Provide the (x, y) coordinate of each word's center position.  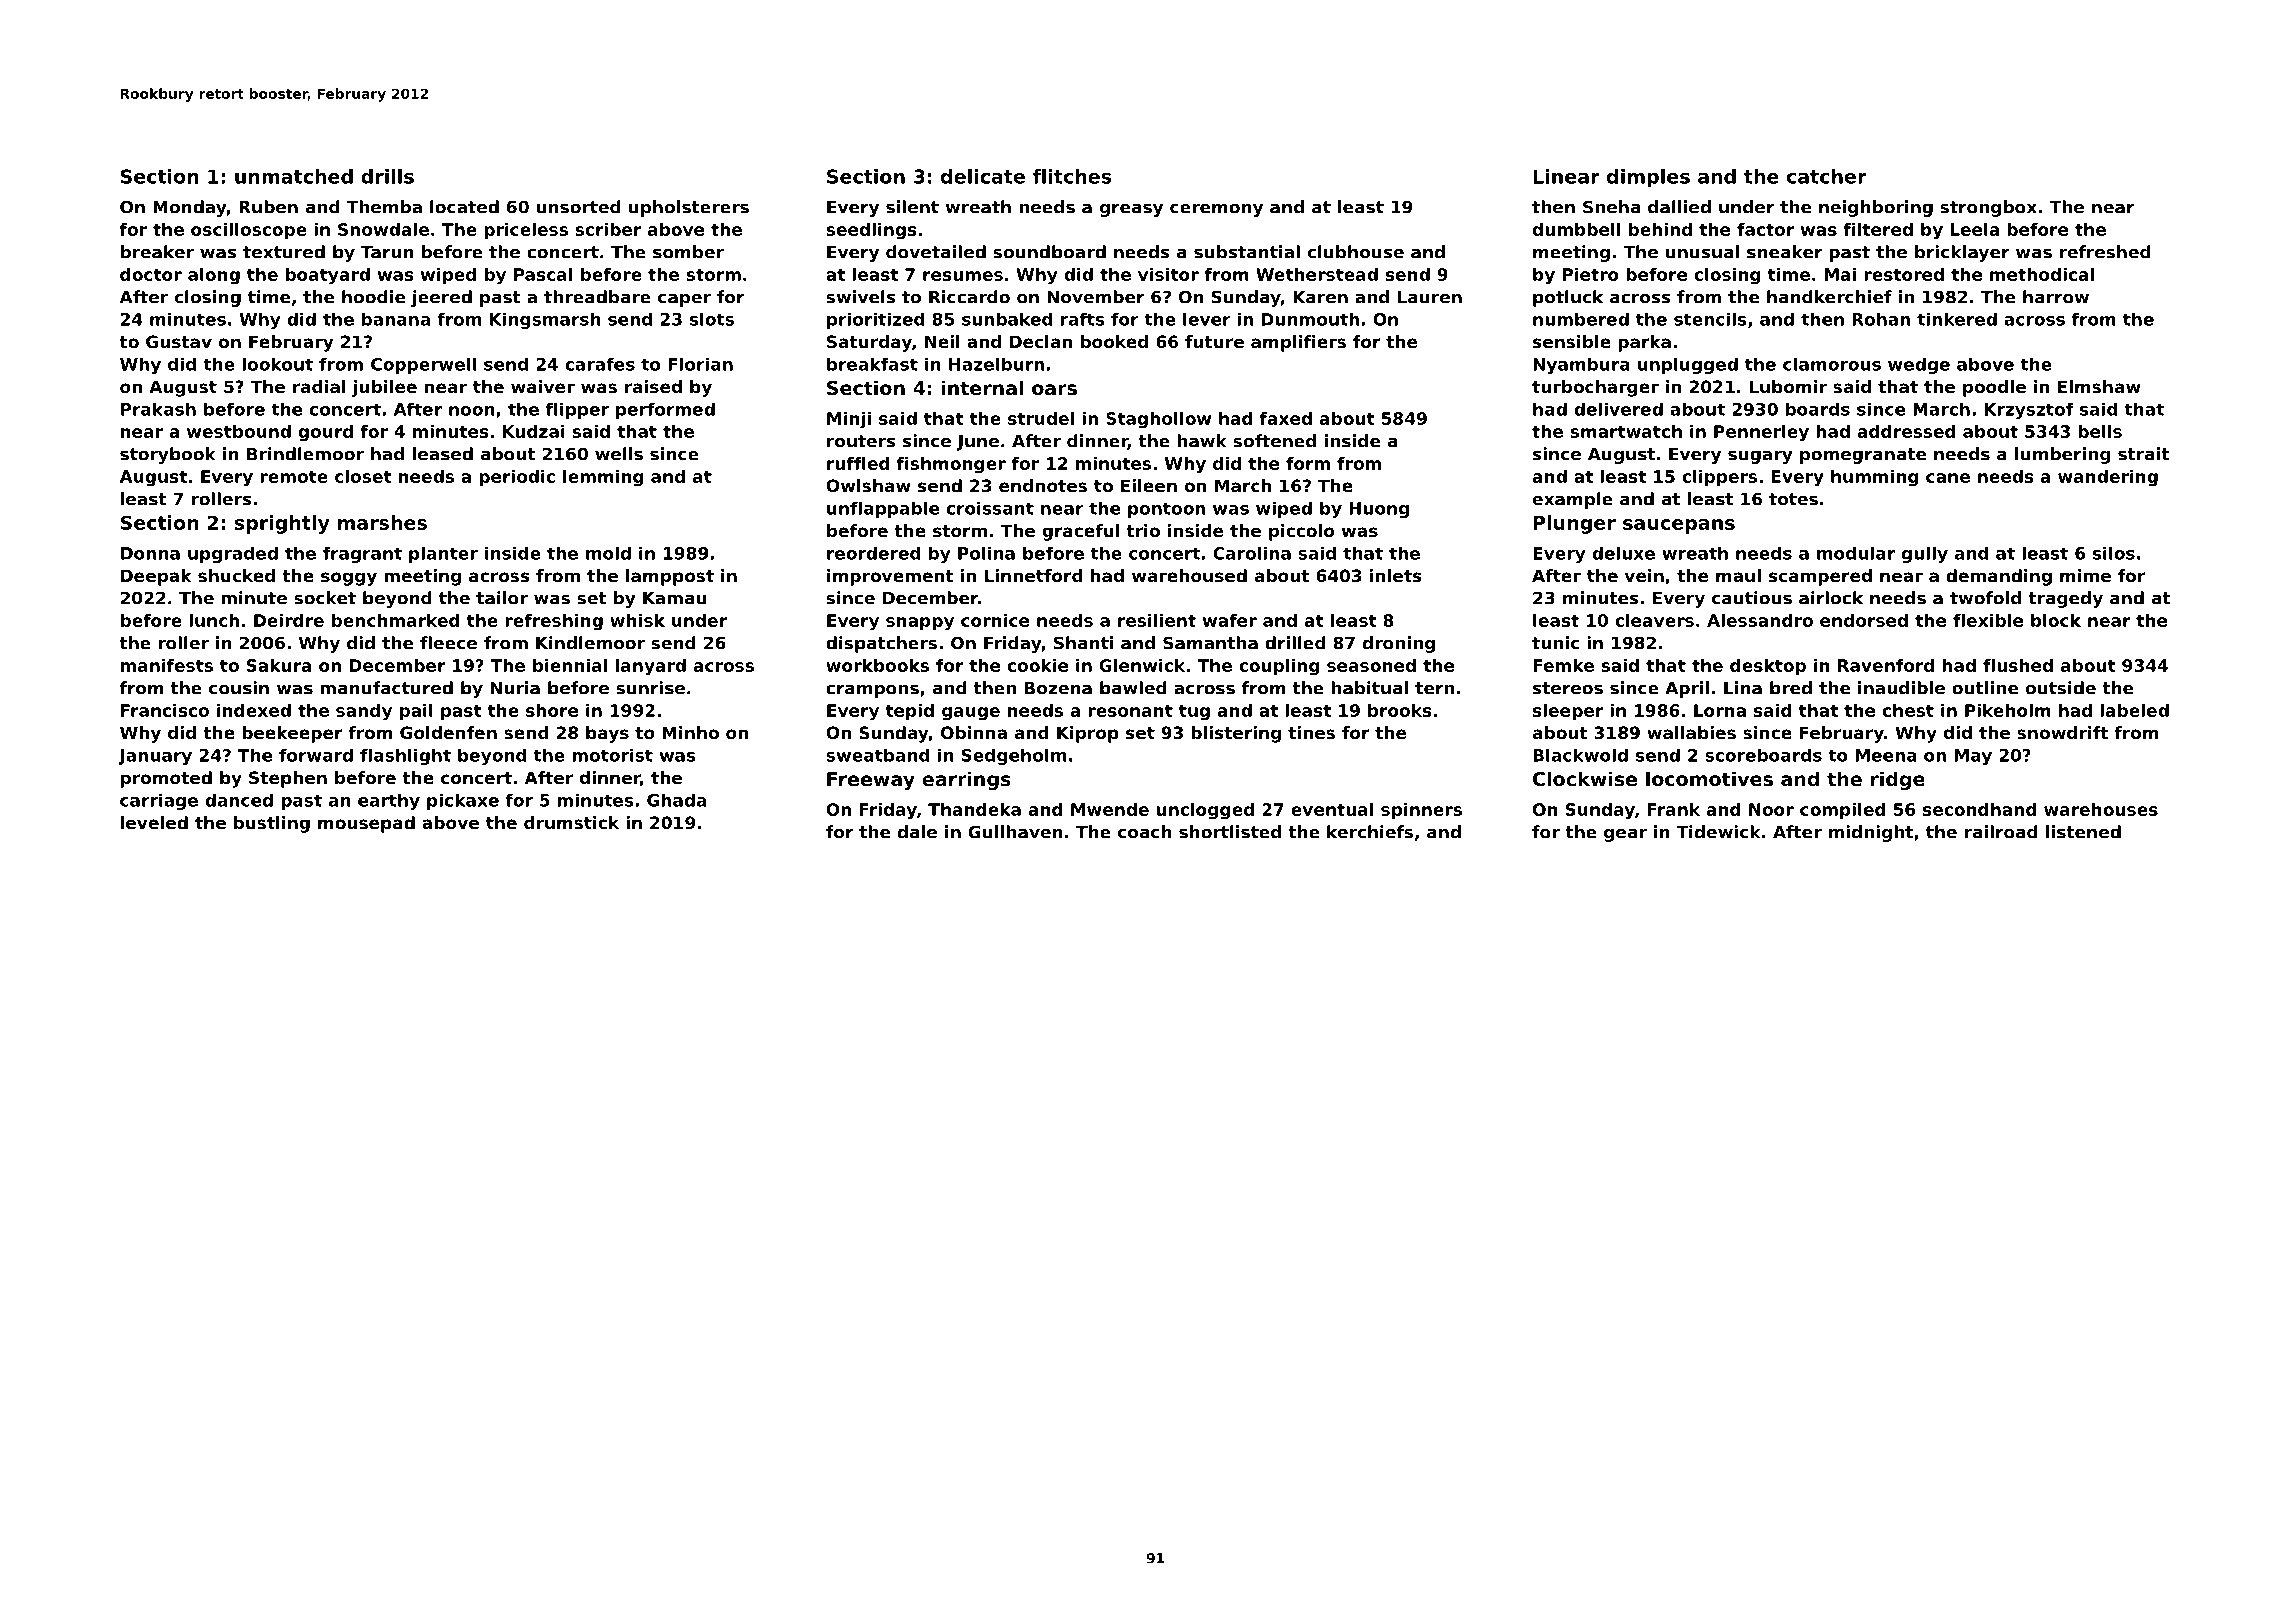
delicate (983, 176)
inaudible (1901, 688)
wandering (2108, 478)
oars (1054, 389)
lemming (603, 478)
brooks (1400, 710)
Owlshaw (868, 485)
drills (387, 176)
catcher (1827, 176)
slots (712, 319)
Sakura (279, 665)
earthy (389, 801)
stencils (1710, 319)
